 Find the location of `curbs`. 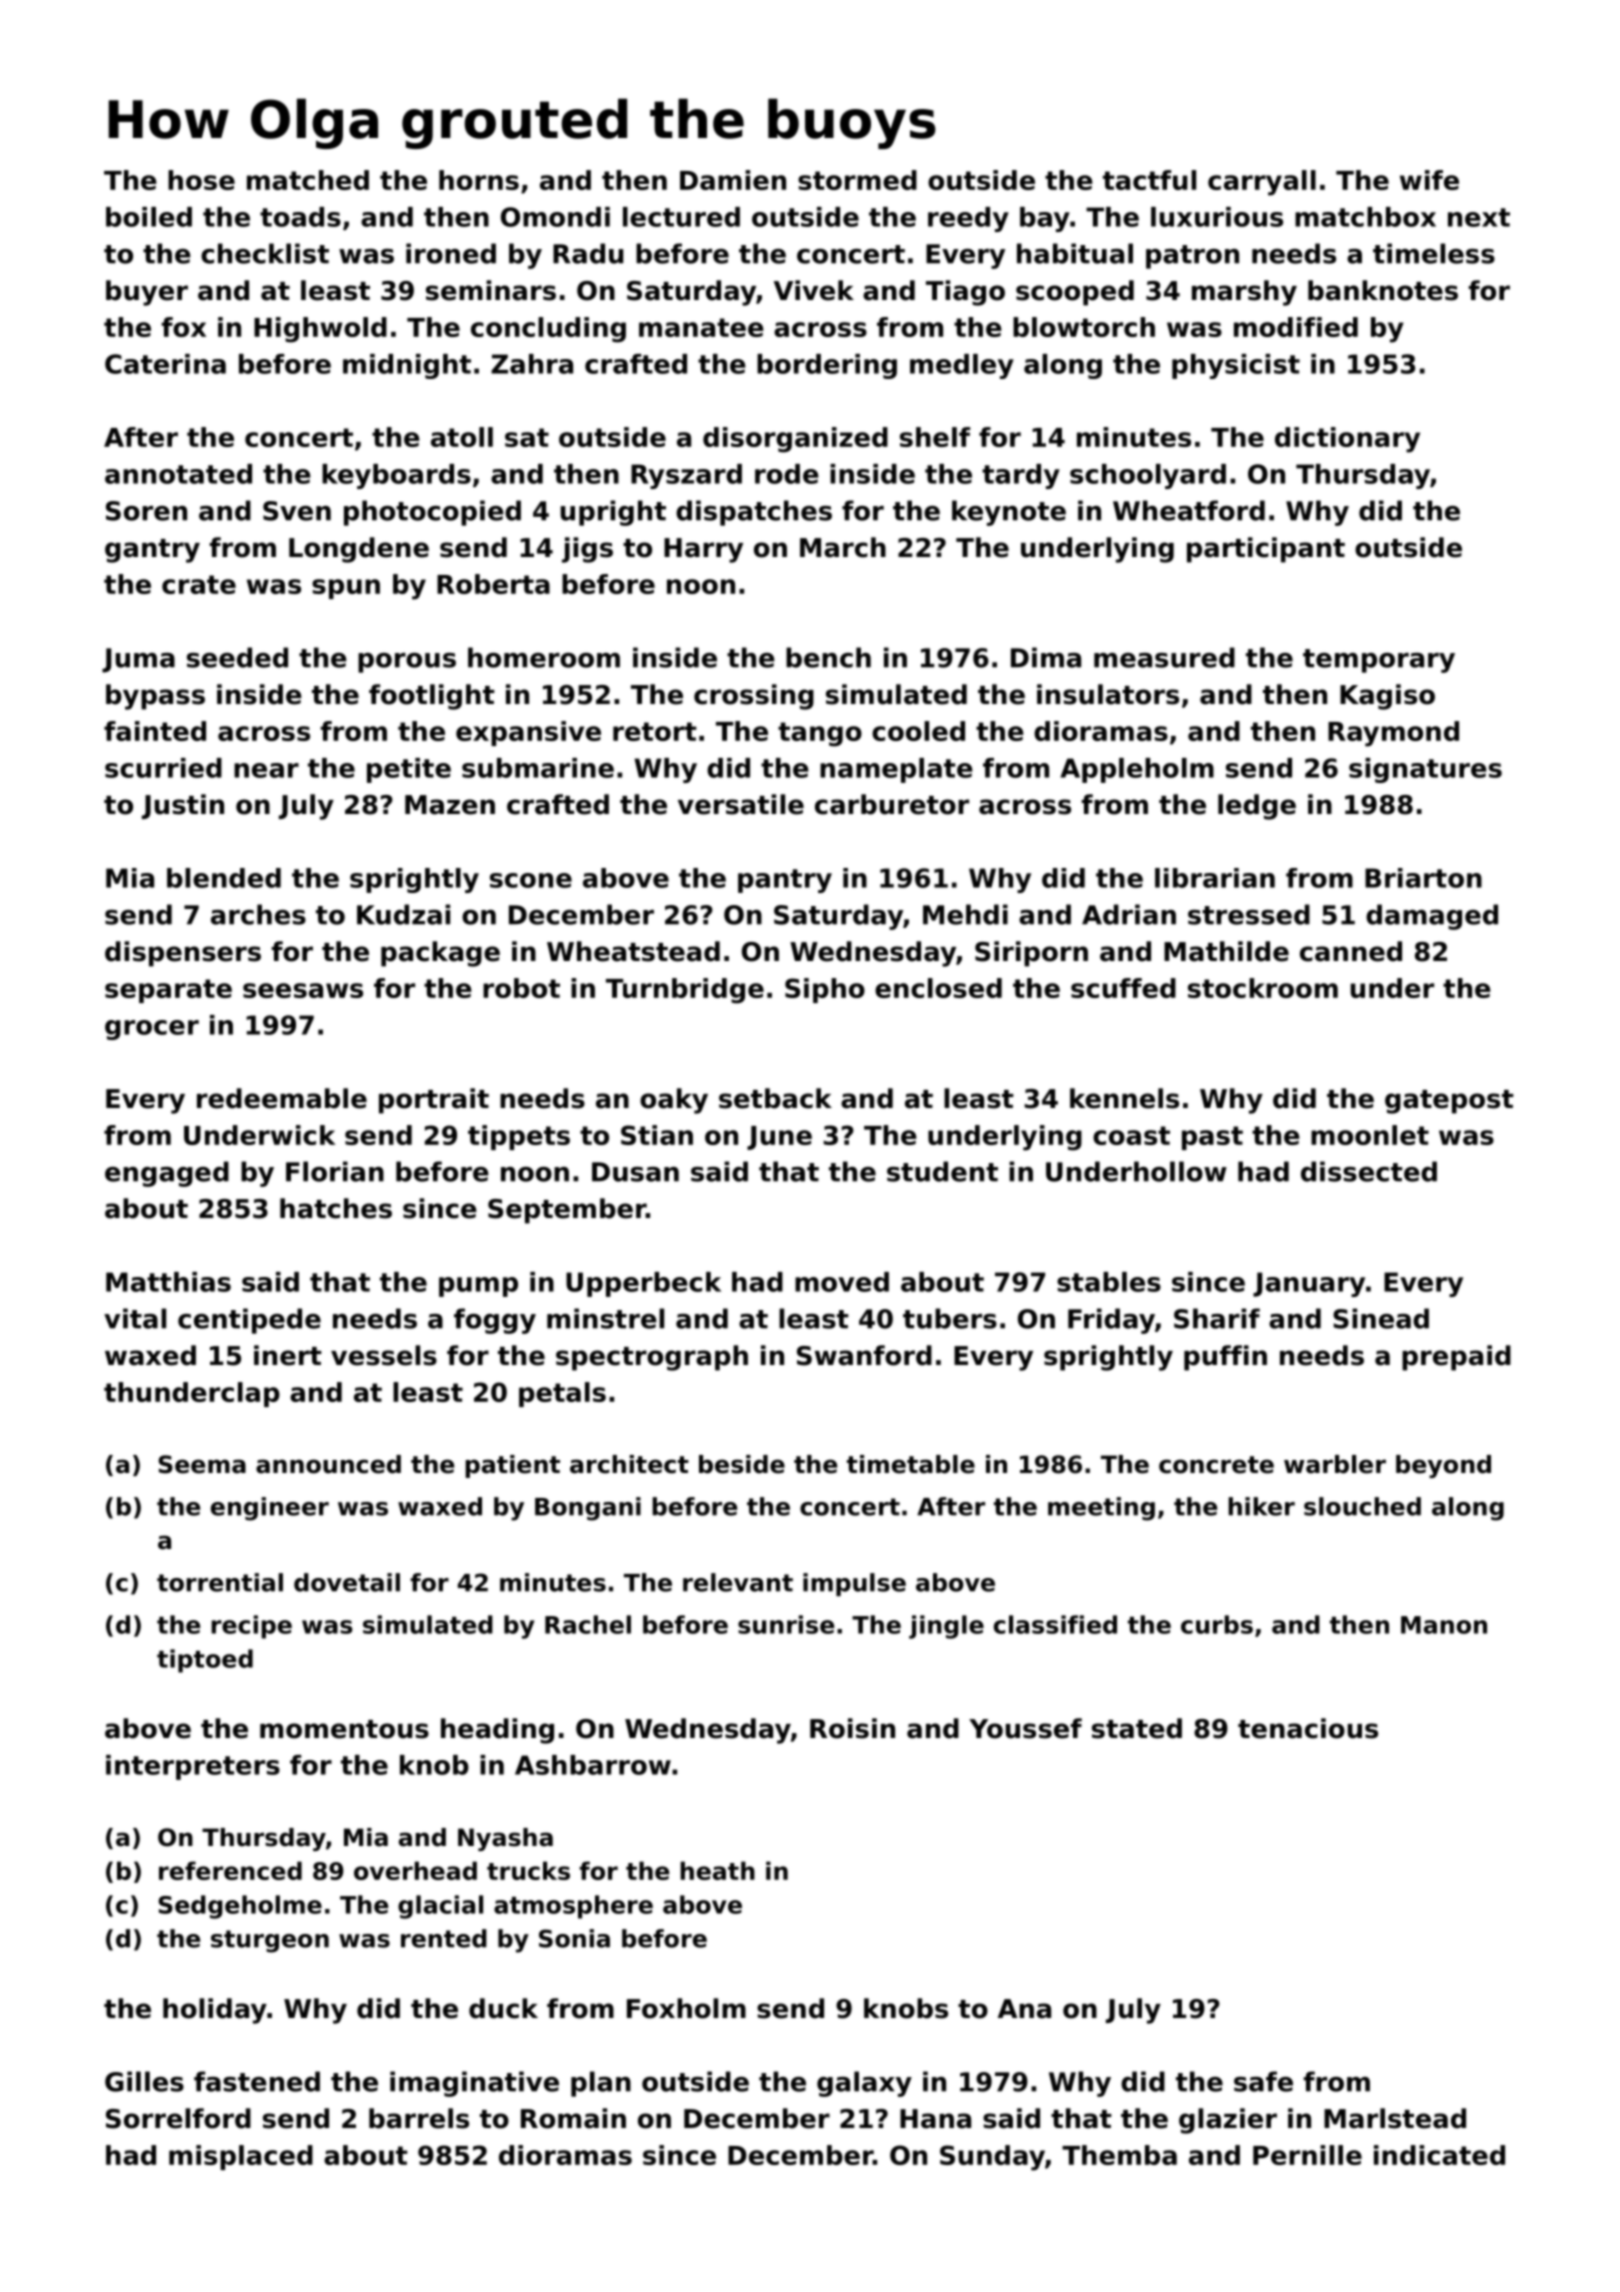

curbs is located at coordinates (1217, 1624).
